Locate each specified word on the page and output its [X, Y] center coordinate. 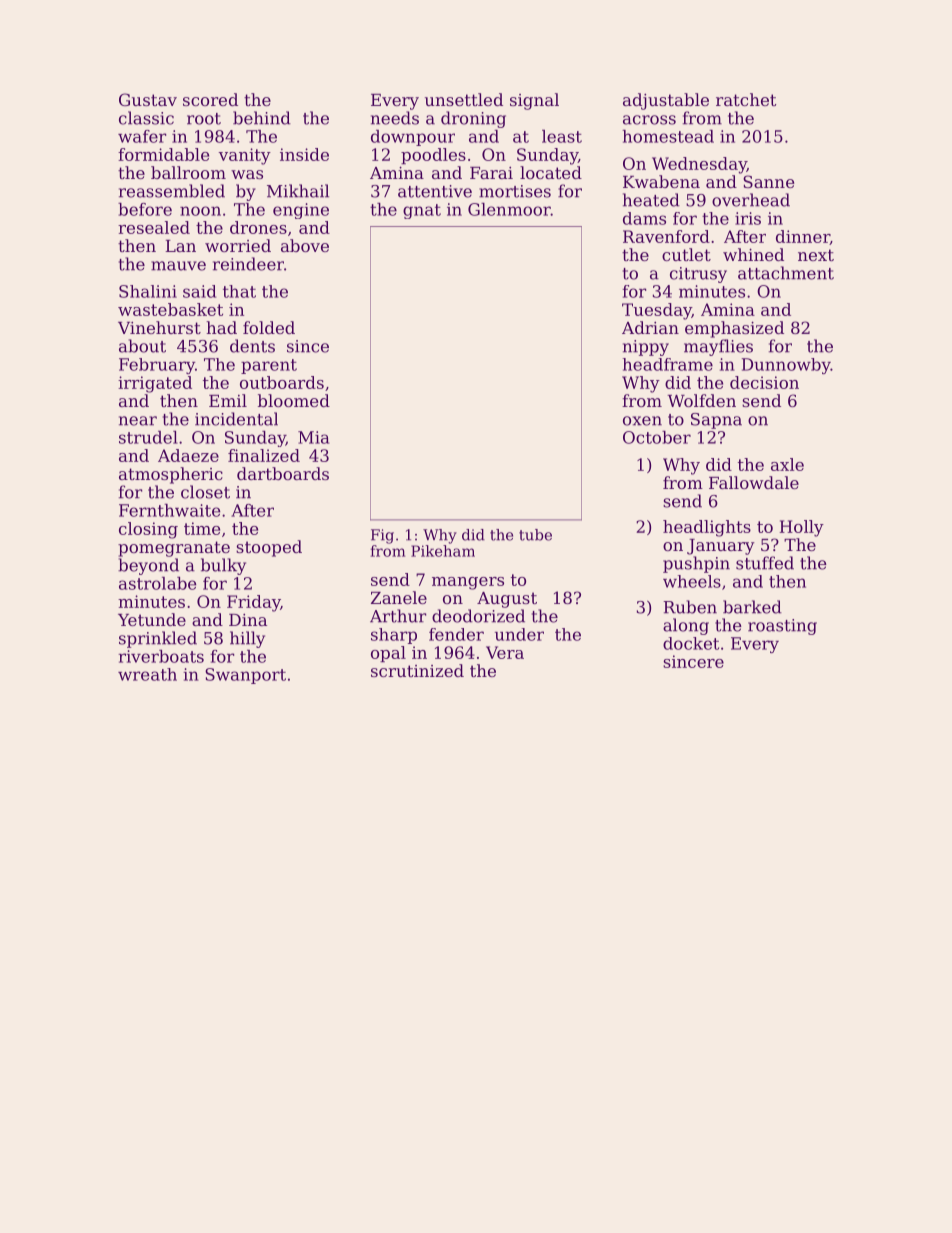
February [157, 366]
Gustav [148, 99]
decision [764, 382]
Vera [505, 652]
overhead [751, 200]
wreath [147, 674]
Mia [314, 437]
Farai [491, 173]
